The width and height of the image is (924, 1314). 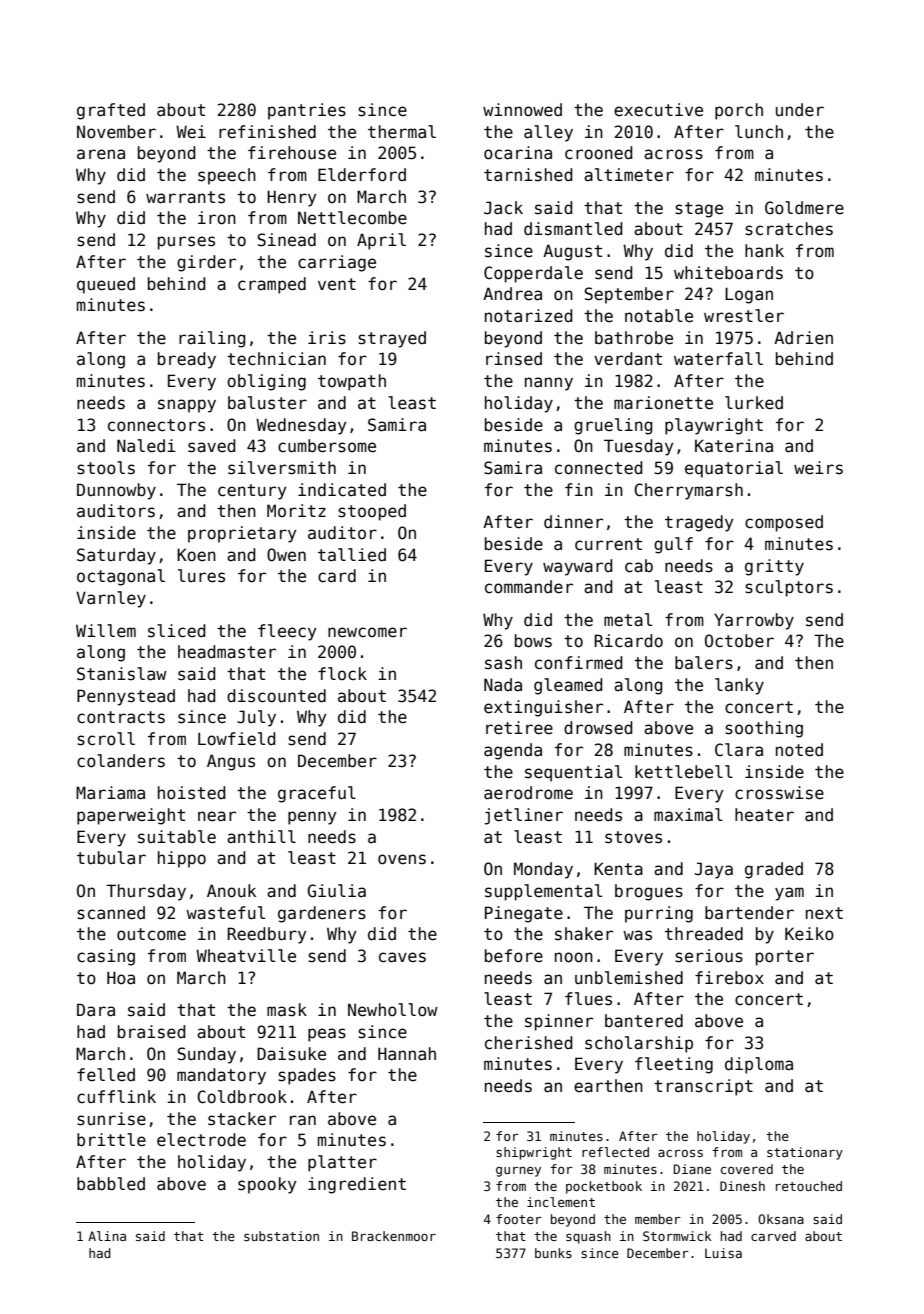 What do you see at coordinates (714, 426) in the image?
I see `playwright` at bounding box center [714, 426].
